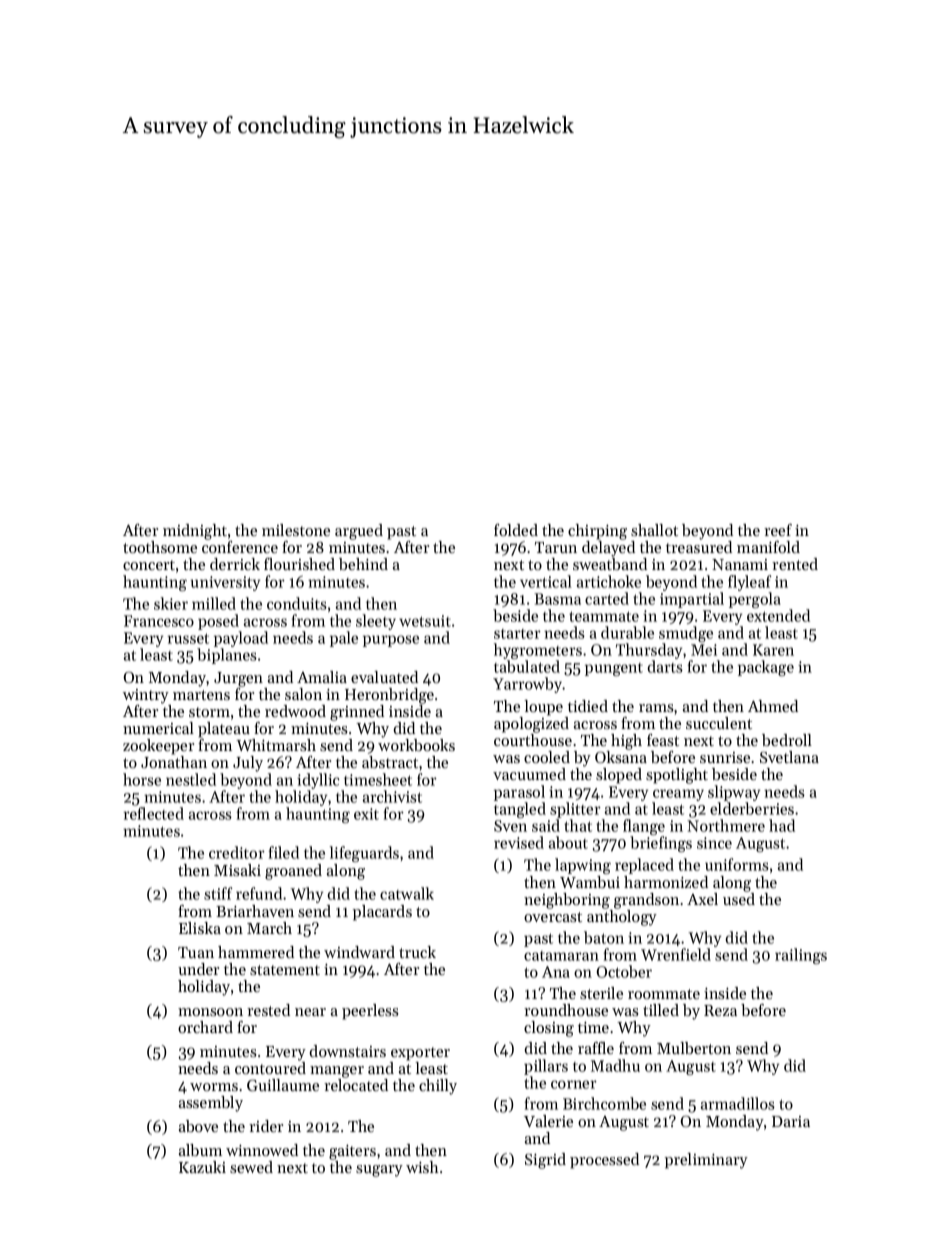  What do you see at coordinates (692, 600) in the document?
I see `impartial` at bounding box center [692, 600].
